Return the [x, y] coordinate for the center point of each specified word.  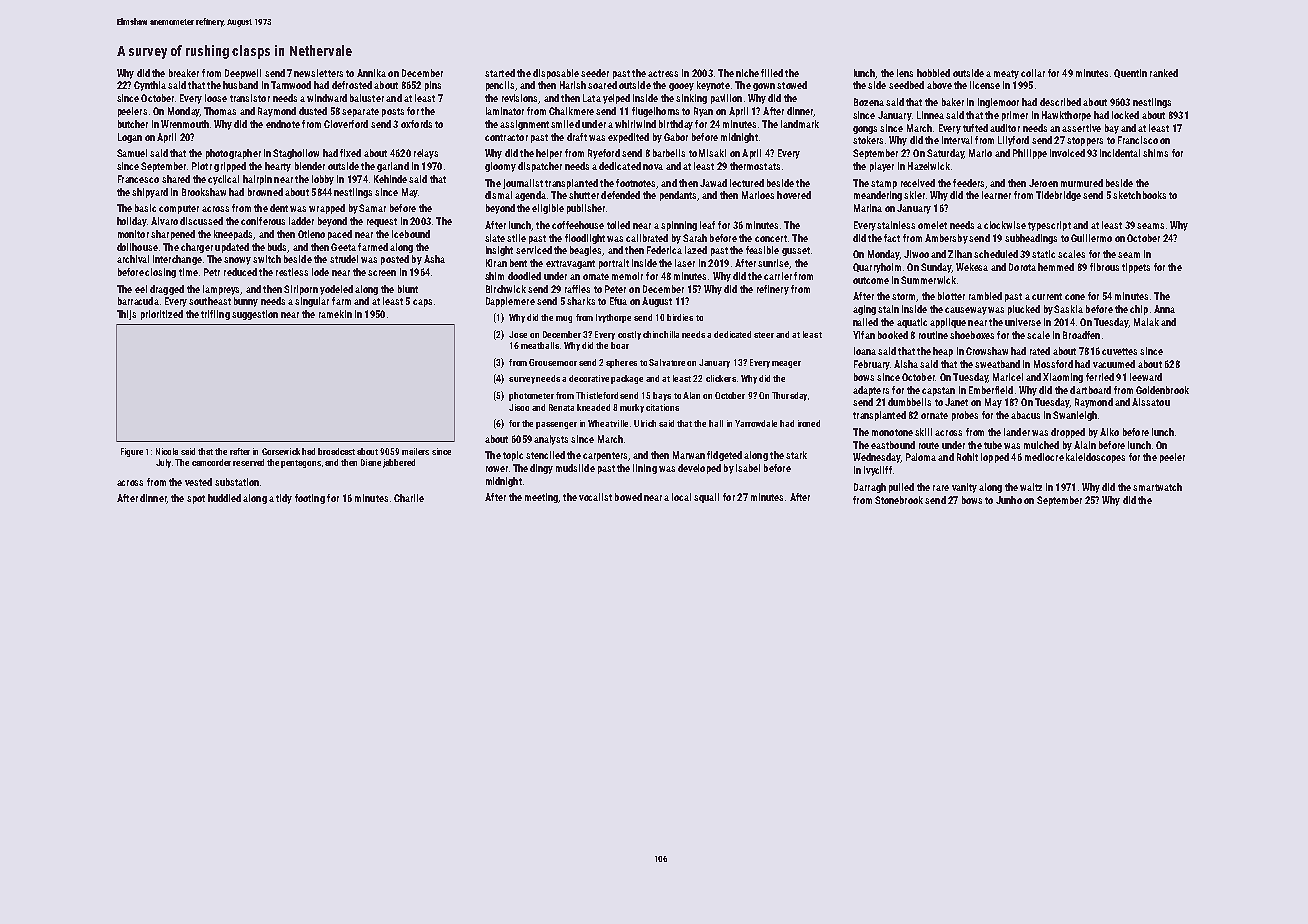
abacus [1025, 415]
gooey [681, 87]
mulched [1041, 445]
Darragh [870, 488]
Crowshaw [987, 351]
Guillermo [1091, 238]
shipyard [150, 193]
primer [1015, 116]
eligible [548, 209]
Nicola [167, 451]
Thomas [220, 111]
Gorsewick [281, 451]
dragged [167, 290]
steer [764, 335]
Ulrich [645, 423]
